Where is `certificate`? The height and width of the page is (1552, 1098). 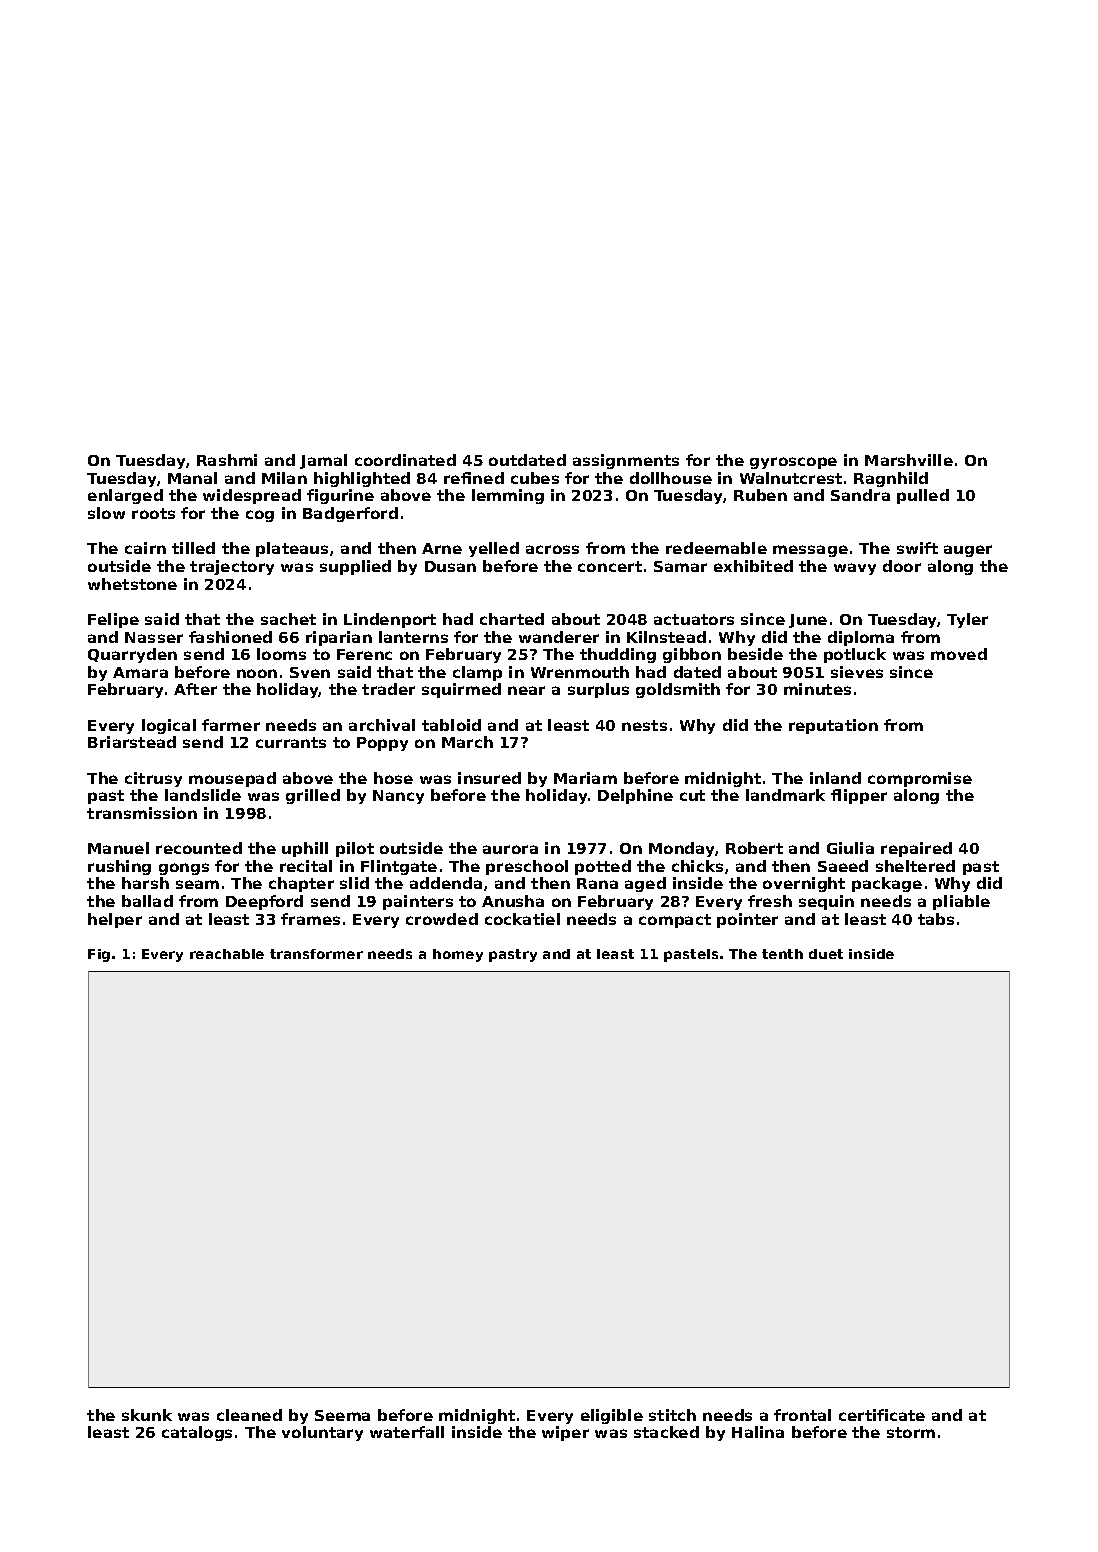
certificate is located at coordinates (882, 1415).
